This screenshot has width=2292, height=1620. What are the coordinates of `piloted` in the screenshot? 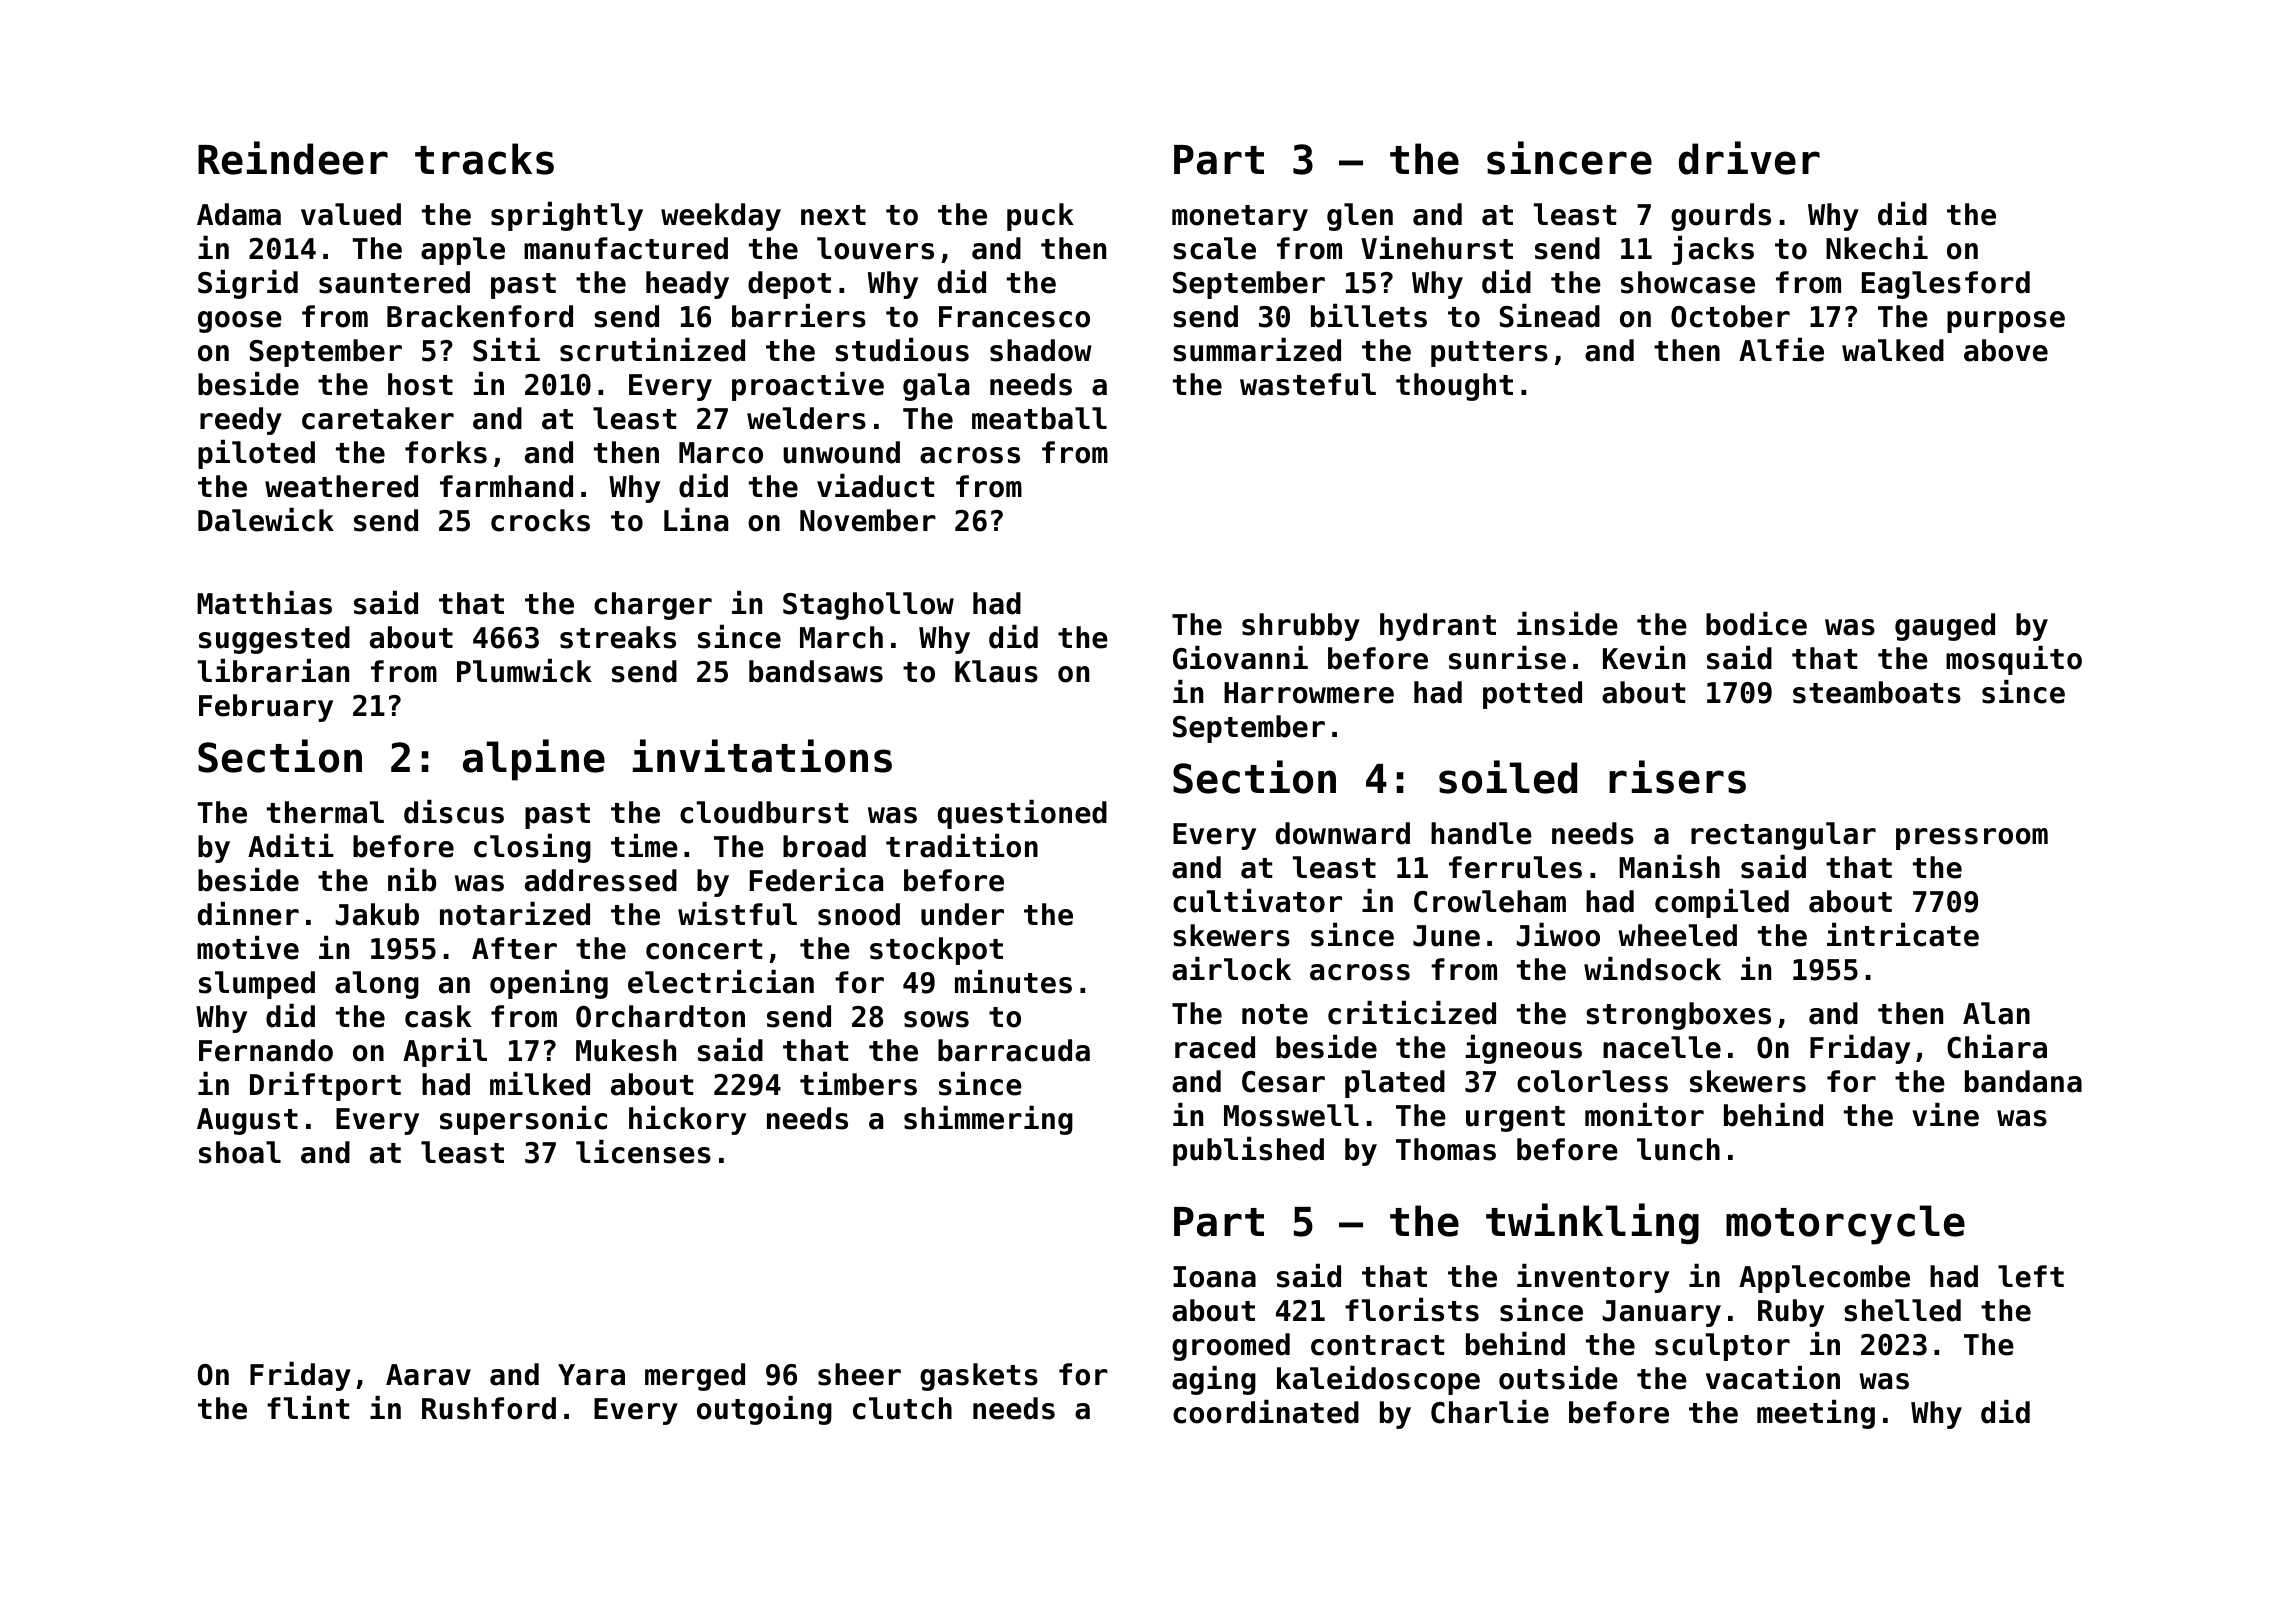 It's located at (256, 454).
